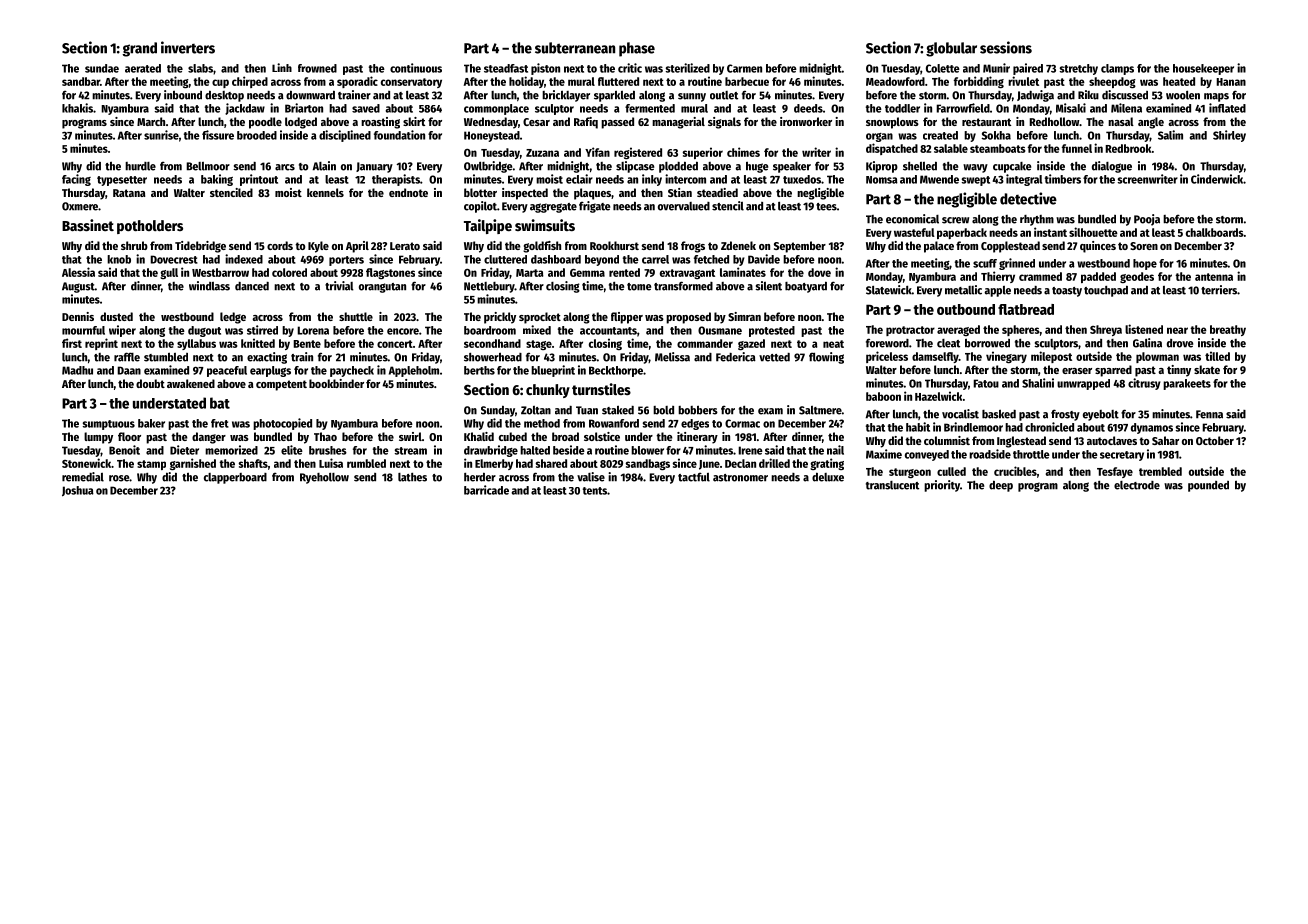 The image size is (1308, 924). Describe the element at coordinates (637, 49) in the screenshot. I see `phase` at that location.
